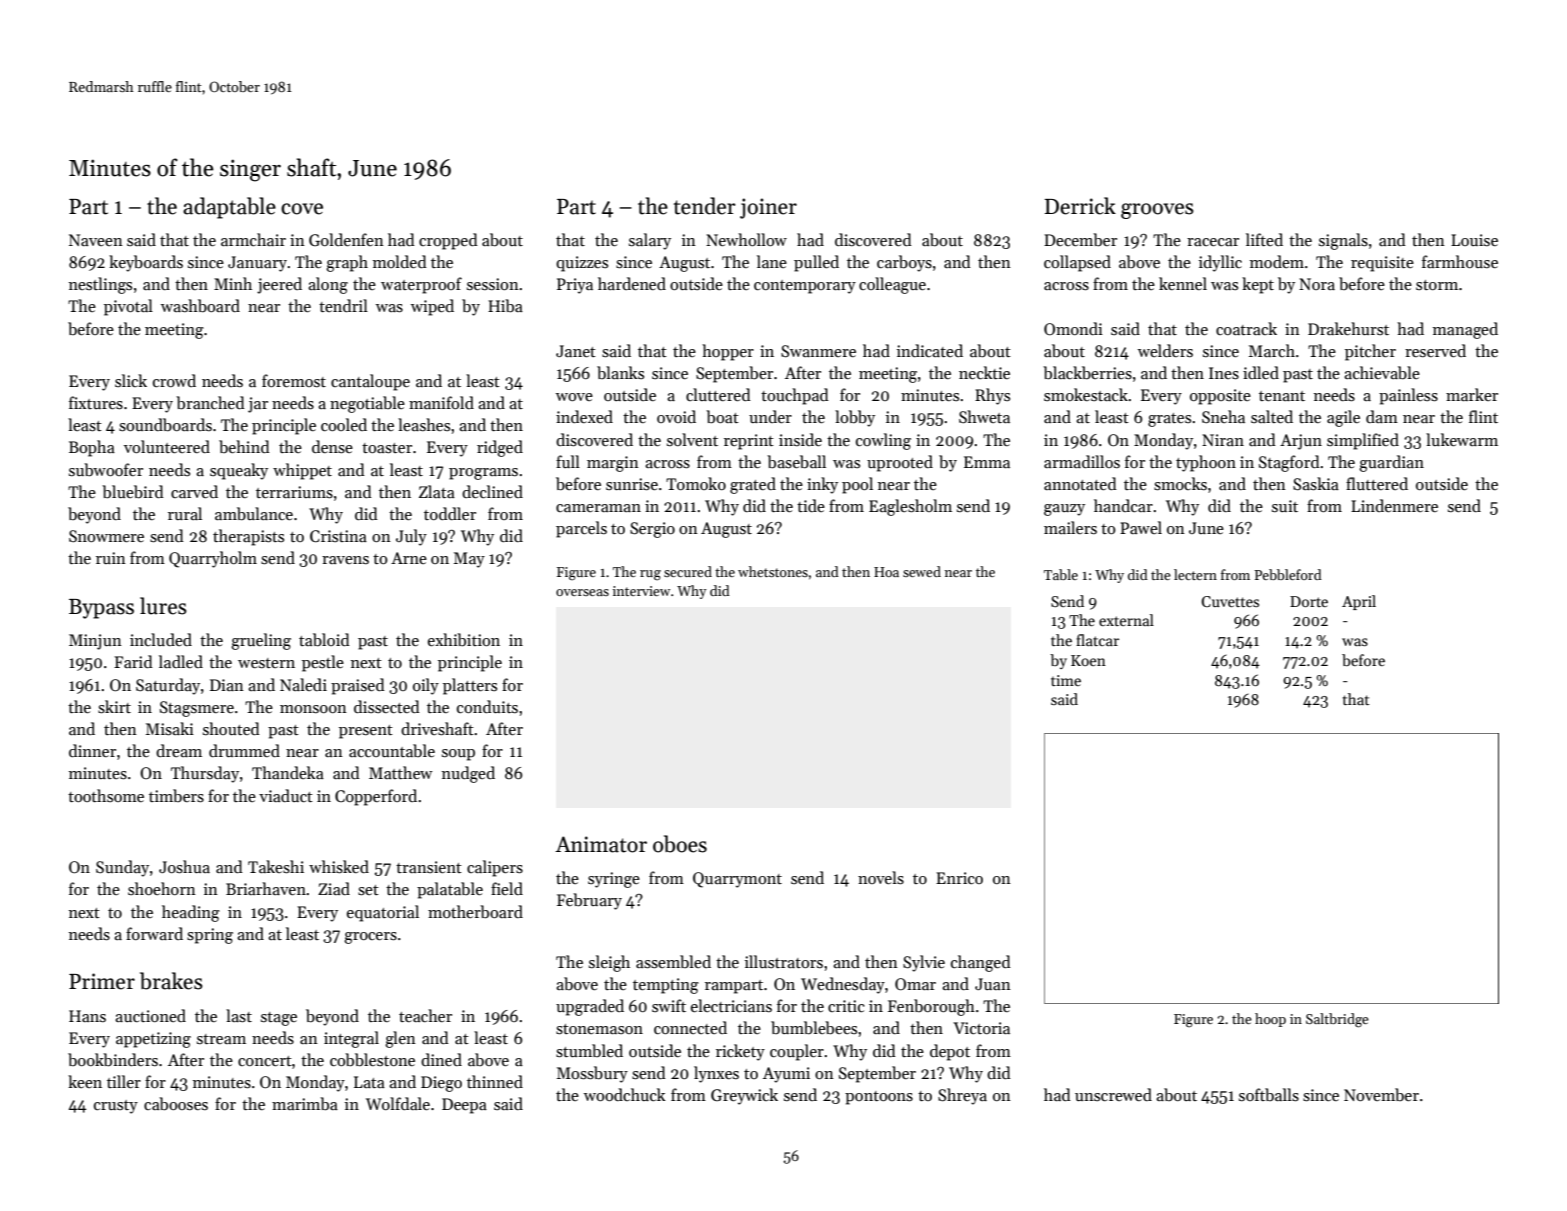 Image resolution: width=1567 pixels, height=1211 pixels. What do you see at coordinates (1066, 680) in the screenshot?
I see `time` at bounding box center [1066, 680].
